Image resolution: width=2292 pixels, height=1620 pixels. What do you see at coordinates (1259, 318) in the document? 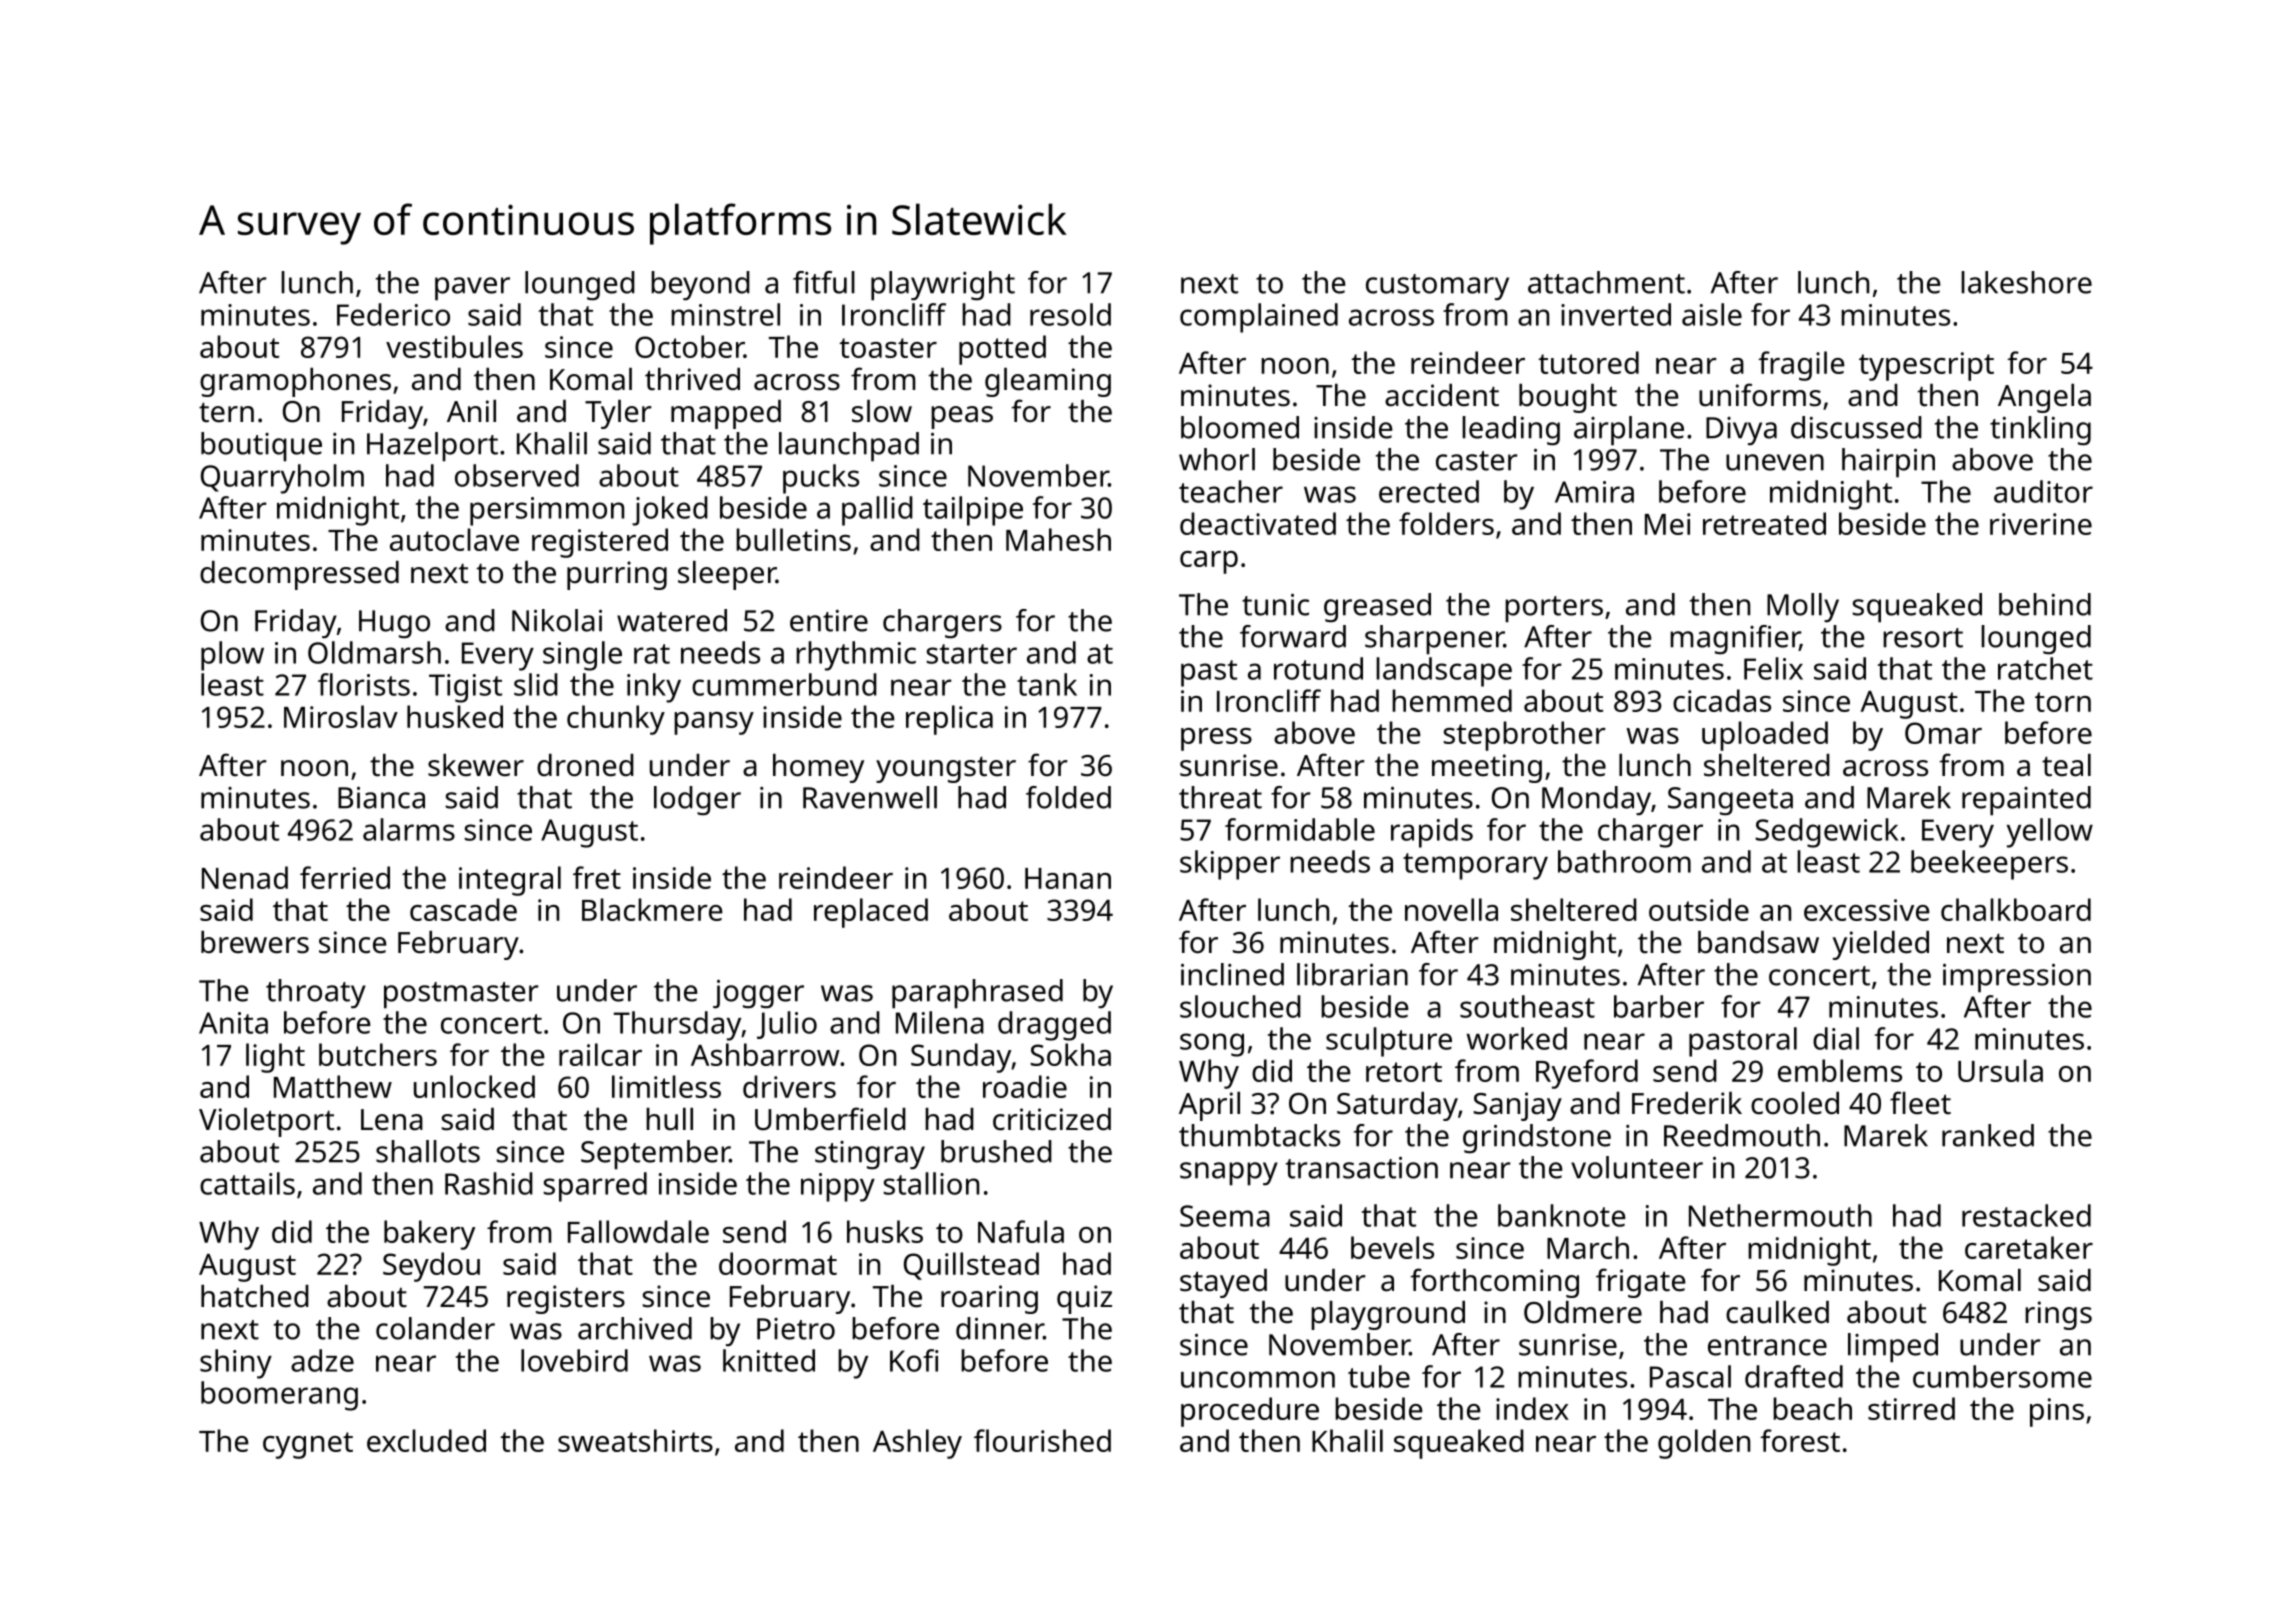
I see `complained` at bounding box center [1259, 318].
